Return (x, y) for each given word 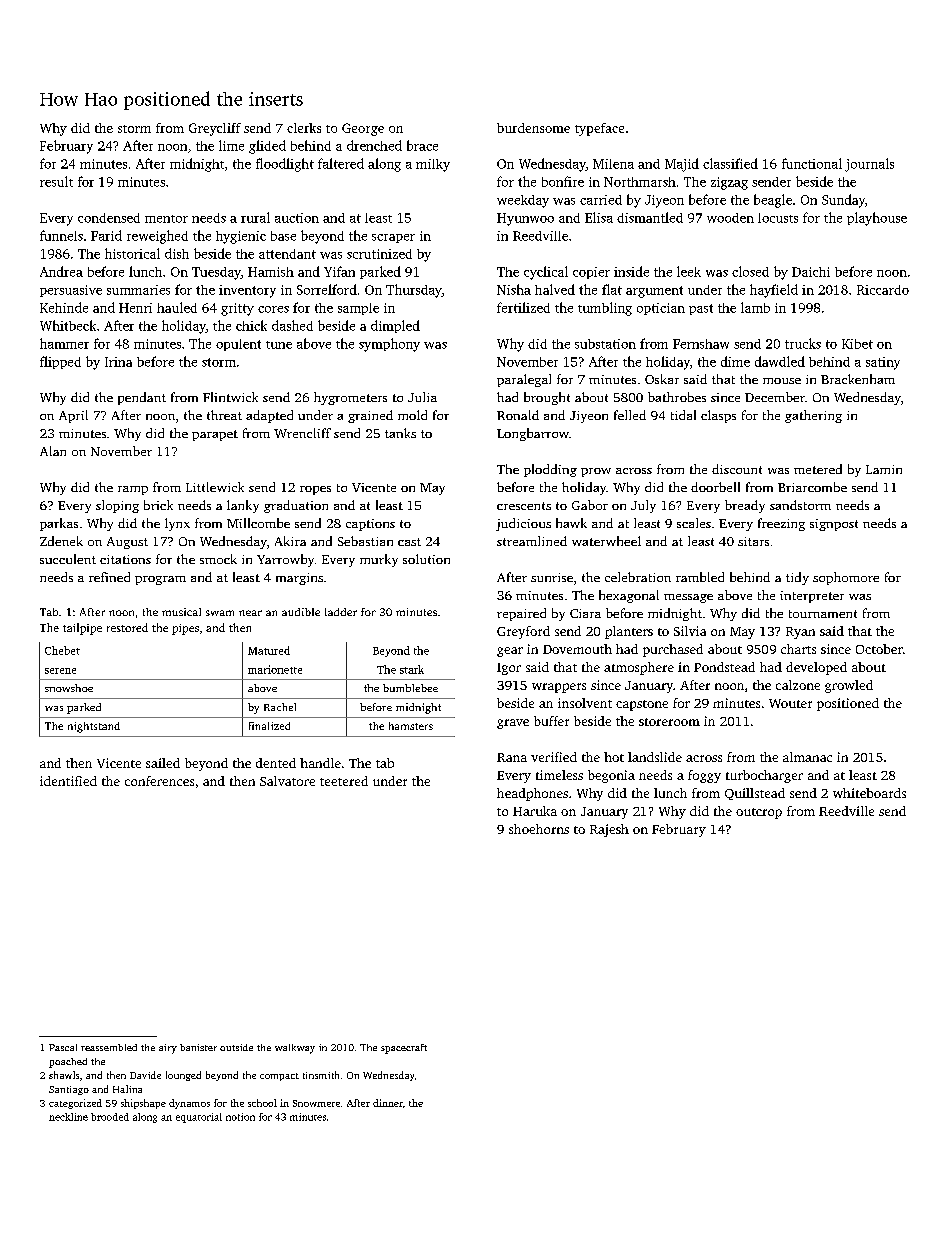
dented (276, 763)
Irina (118, 362)
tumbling (605, 309)
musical (181, 612)
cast (409, 542)
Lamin (884, 469)
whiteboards (869, 793)
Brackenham (858, 379)
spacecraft (404, 1049)
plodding (550, 470)
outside (236, 1047)
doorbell (715, 487)
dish (177, 253)
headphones (532, 794)
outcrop (759, 813)
